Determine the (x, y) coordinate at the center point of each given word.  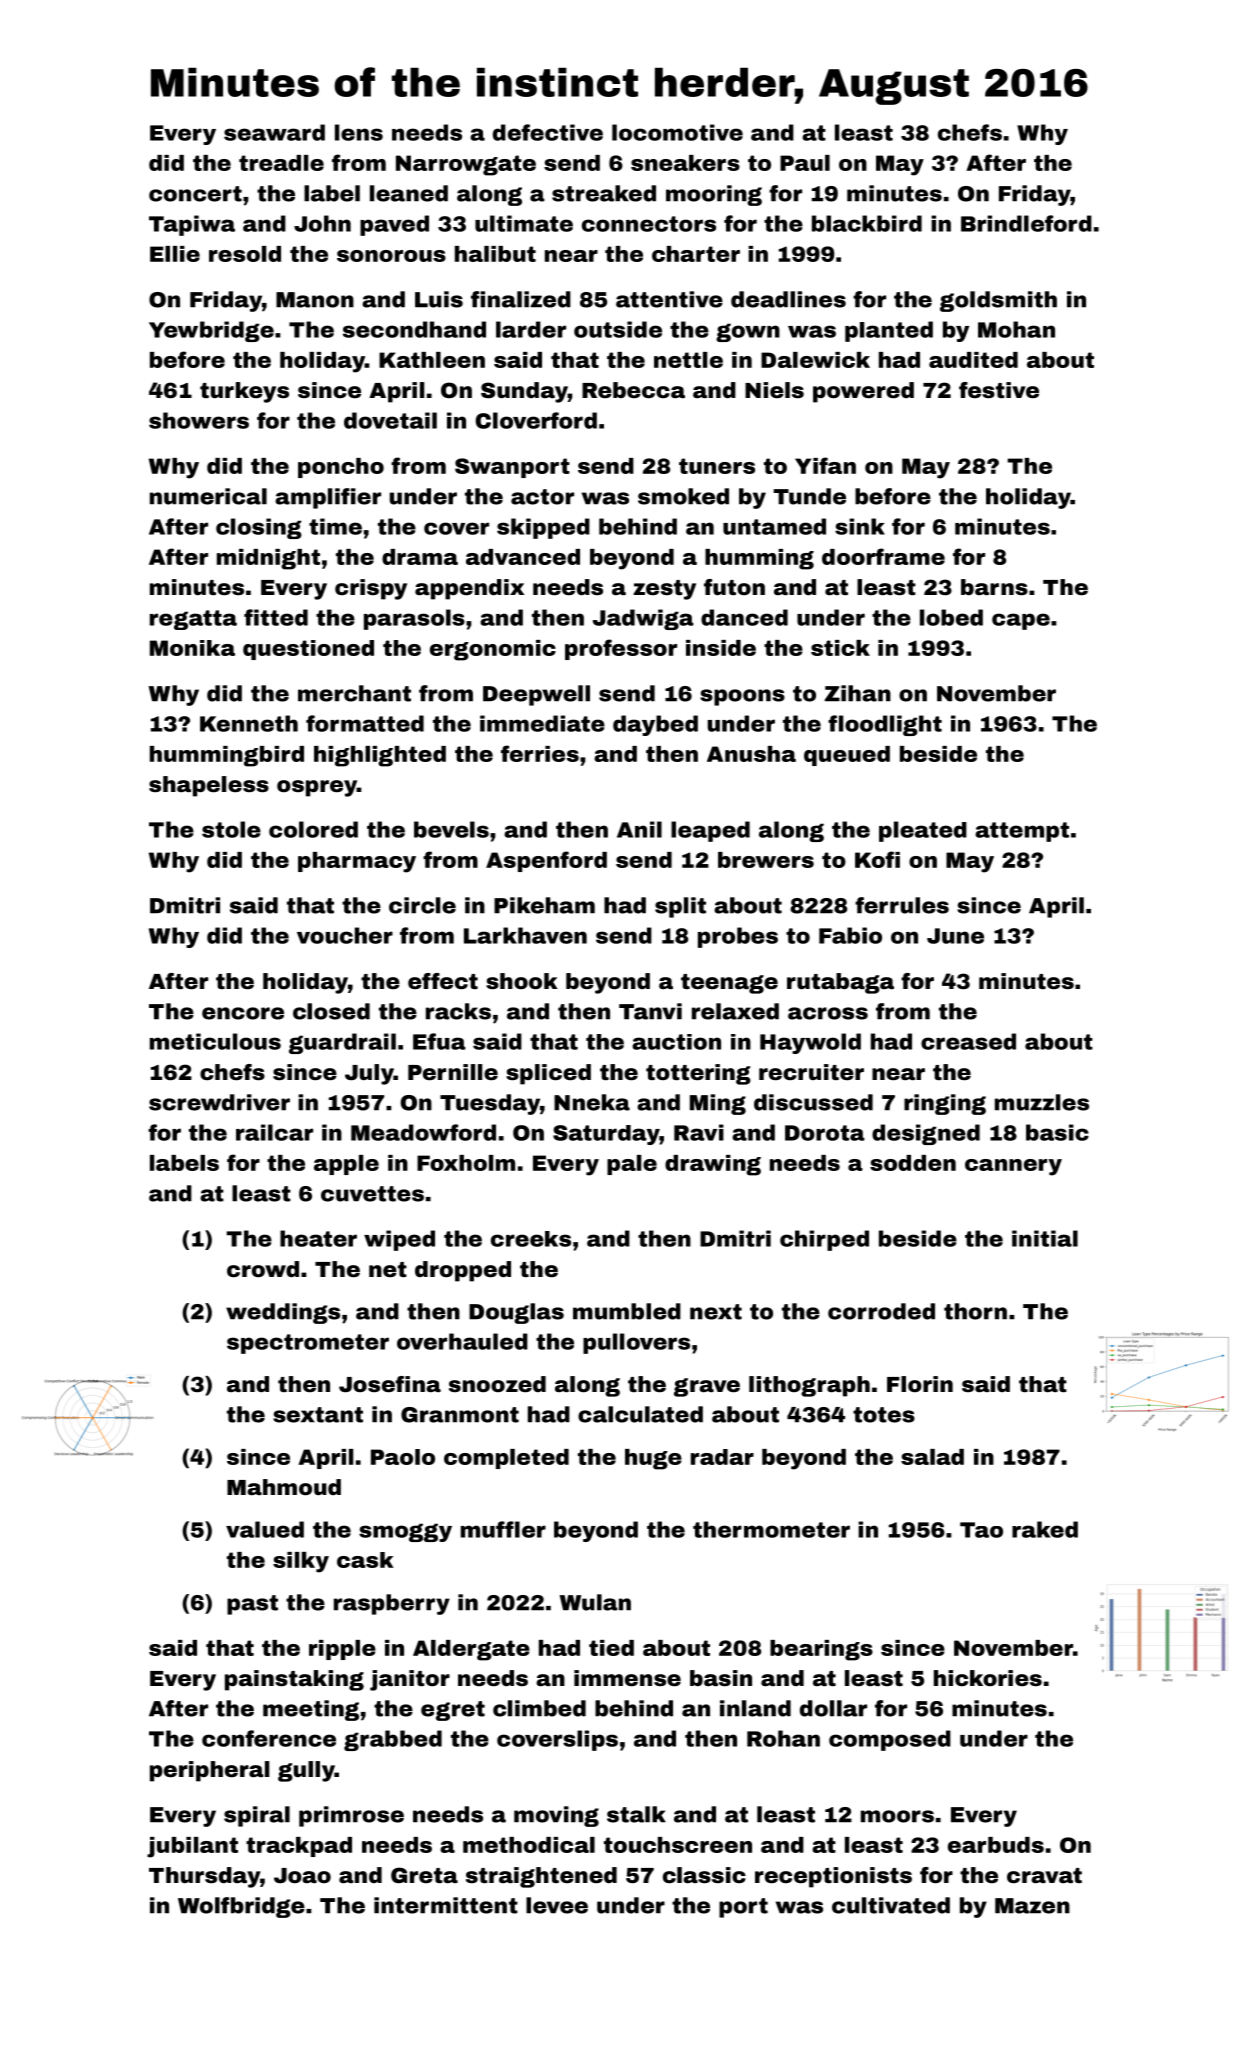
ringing (945, 1104)
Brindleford (1026, 223)
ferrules (902, 905)
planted (889, 331)
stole (231, 829)
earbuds (996, 1845)
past (252, 1605)
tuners (717, 466)
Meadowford (423, 1132)
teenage (729, 984)
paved (394, 225)
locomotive (677, 132)
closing (259, 528)
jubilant (192, 1847)
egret (453, 1711)
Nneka (592, 1102)
